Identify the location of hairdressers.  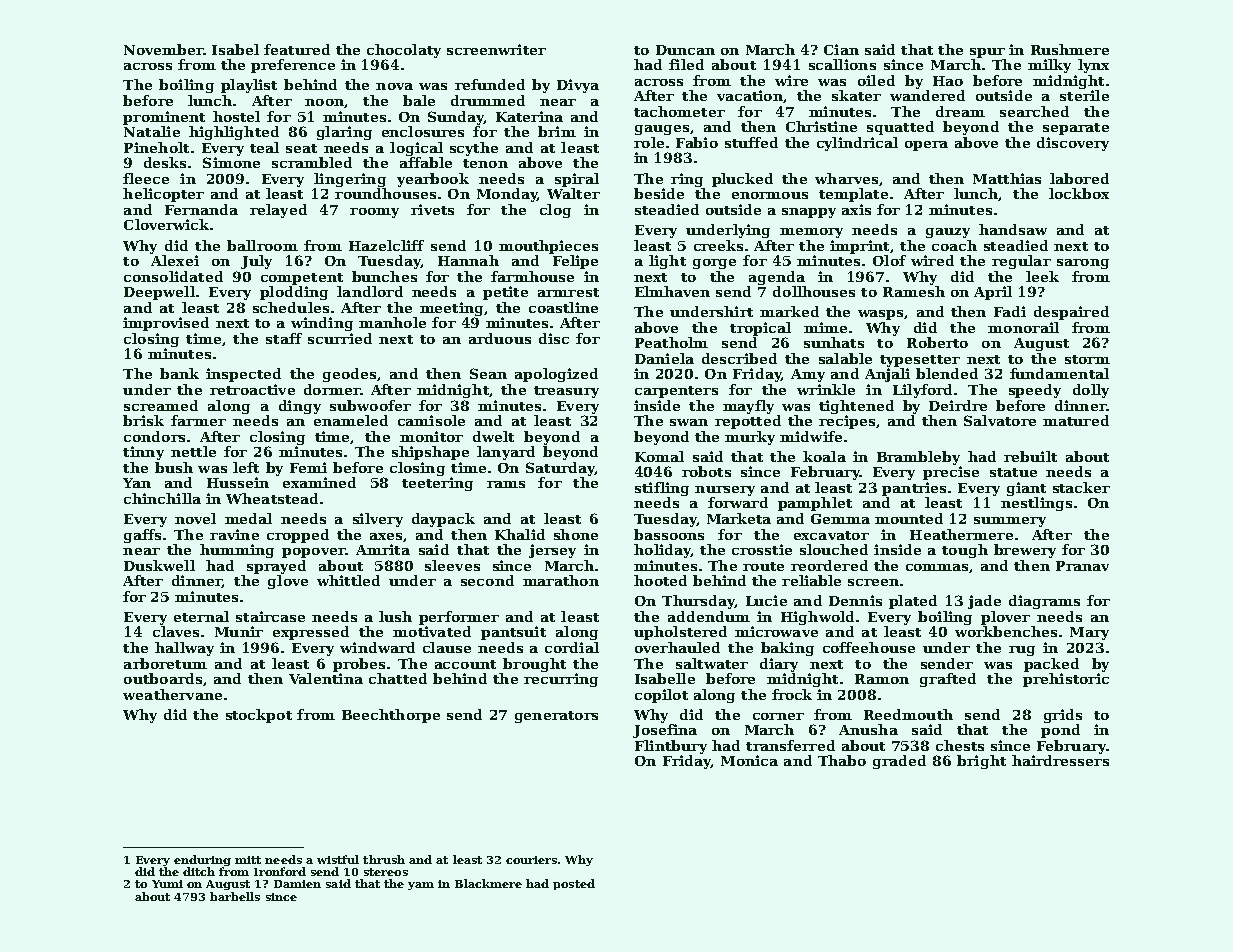
(1060, 760).
